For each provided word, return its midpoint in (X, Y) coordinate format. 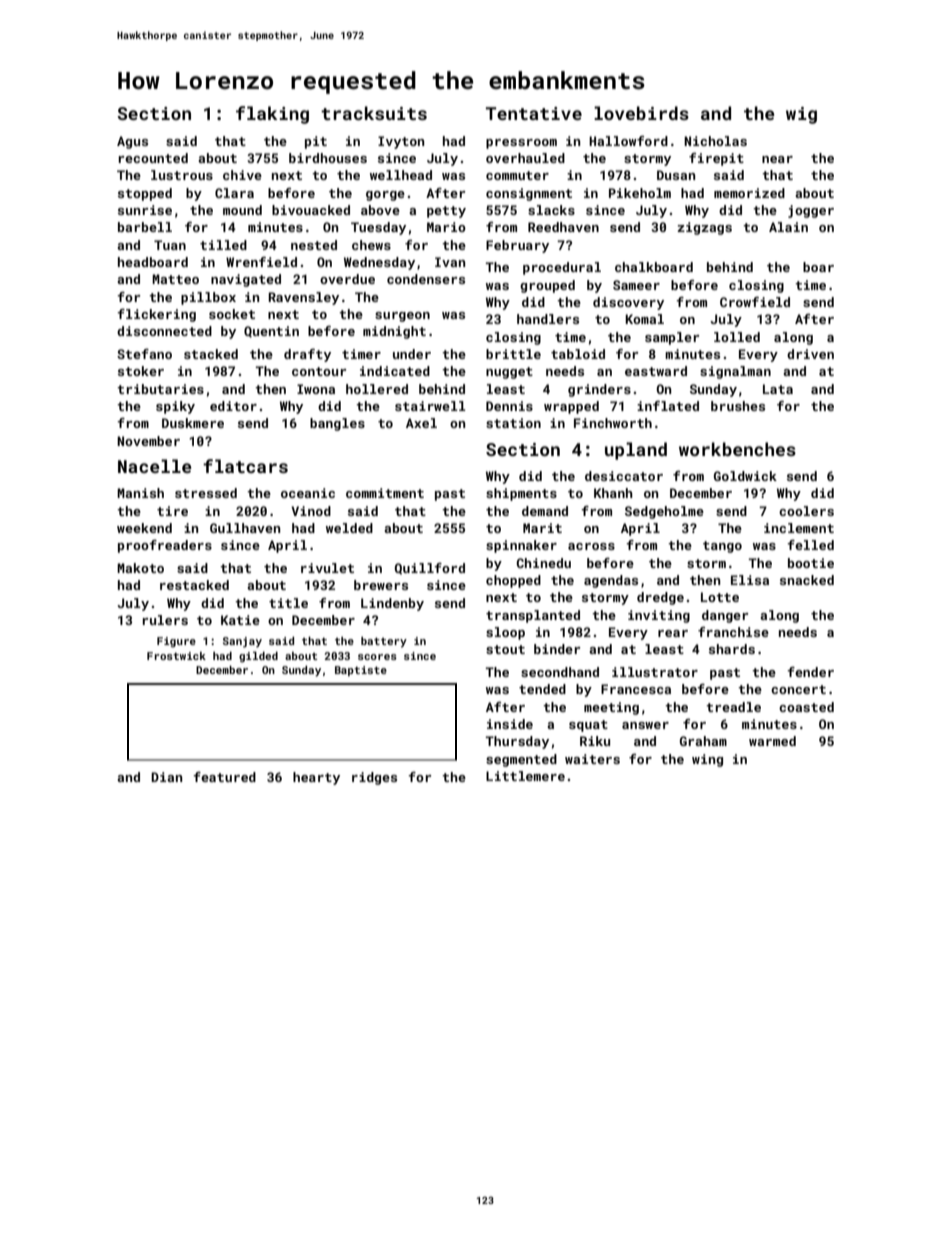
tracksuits (374, 113)
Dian (166, 777)
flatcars (245, 466)
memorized (749, 193)
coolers (806, 511)
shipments (521, 494)
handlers (548, 319)
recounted (153, 158)
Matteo (175, 279)
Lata (778, 389)
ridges (374, 778)
